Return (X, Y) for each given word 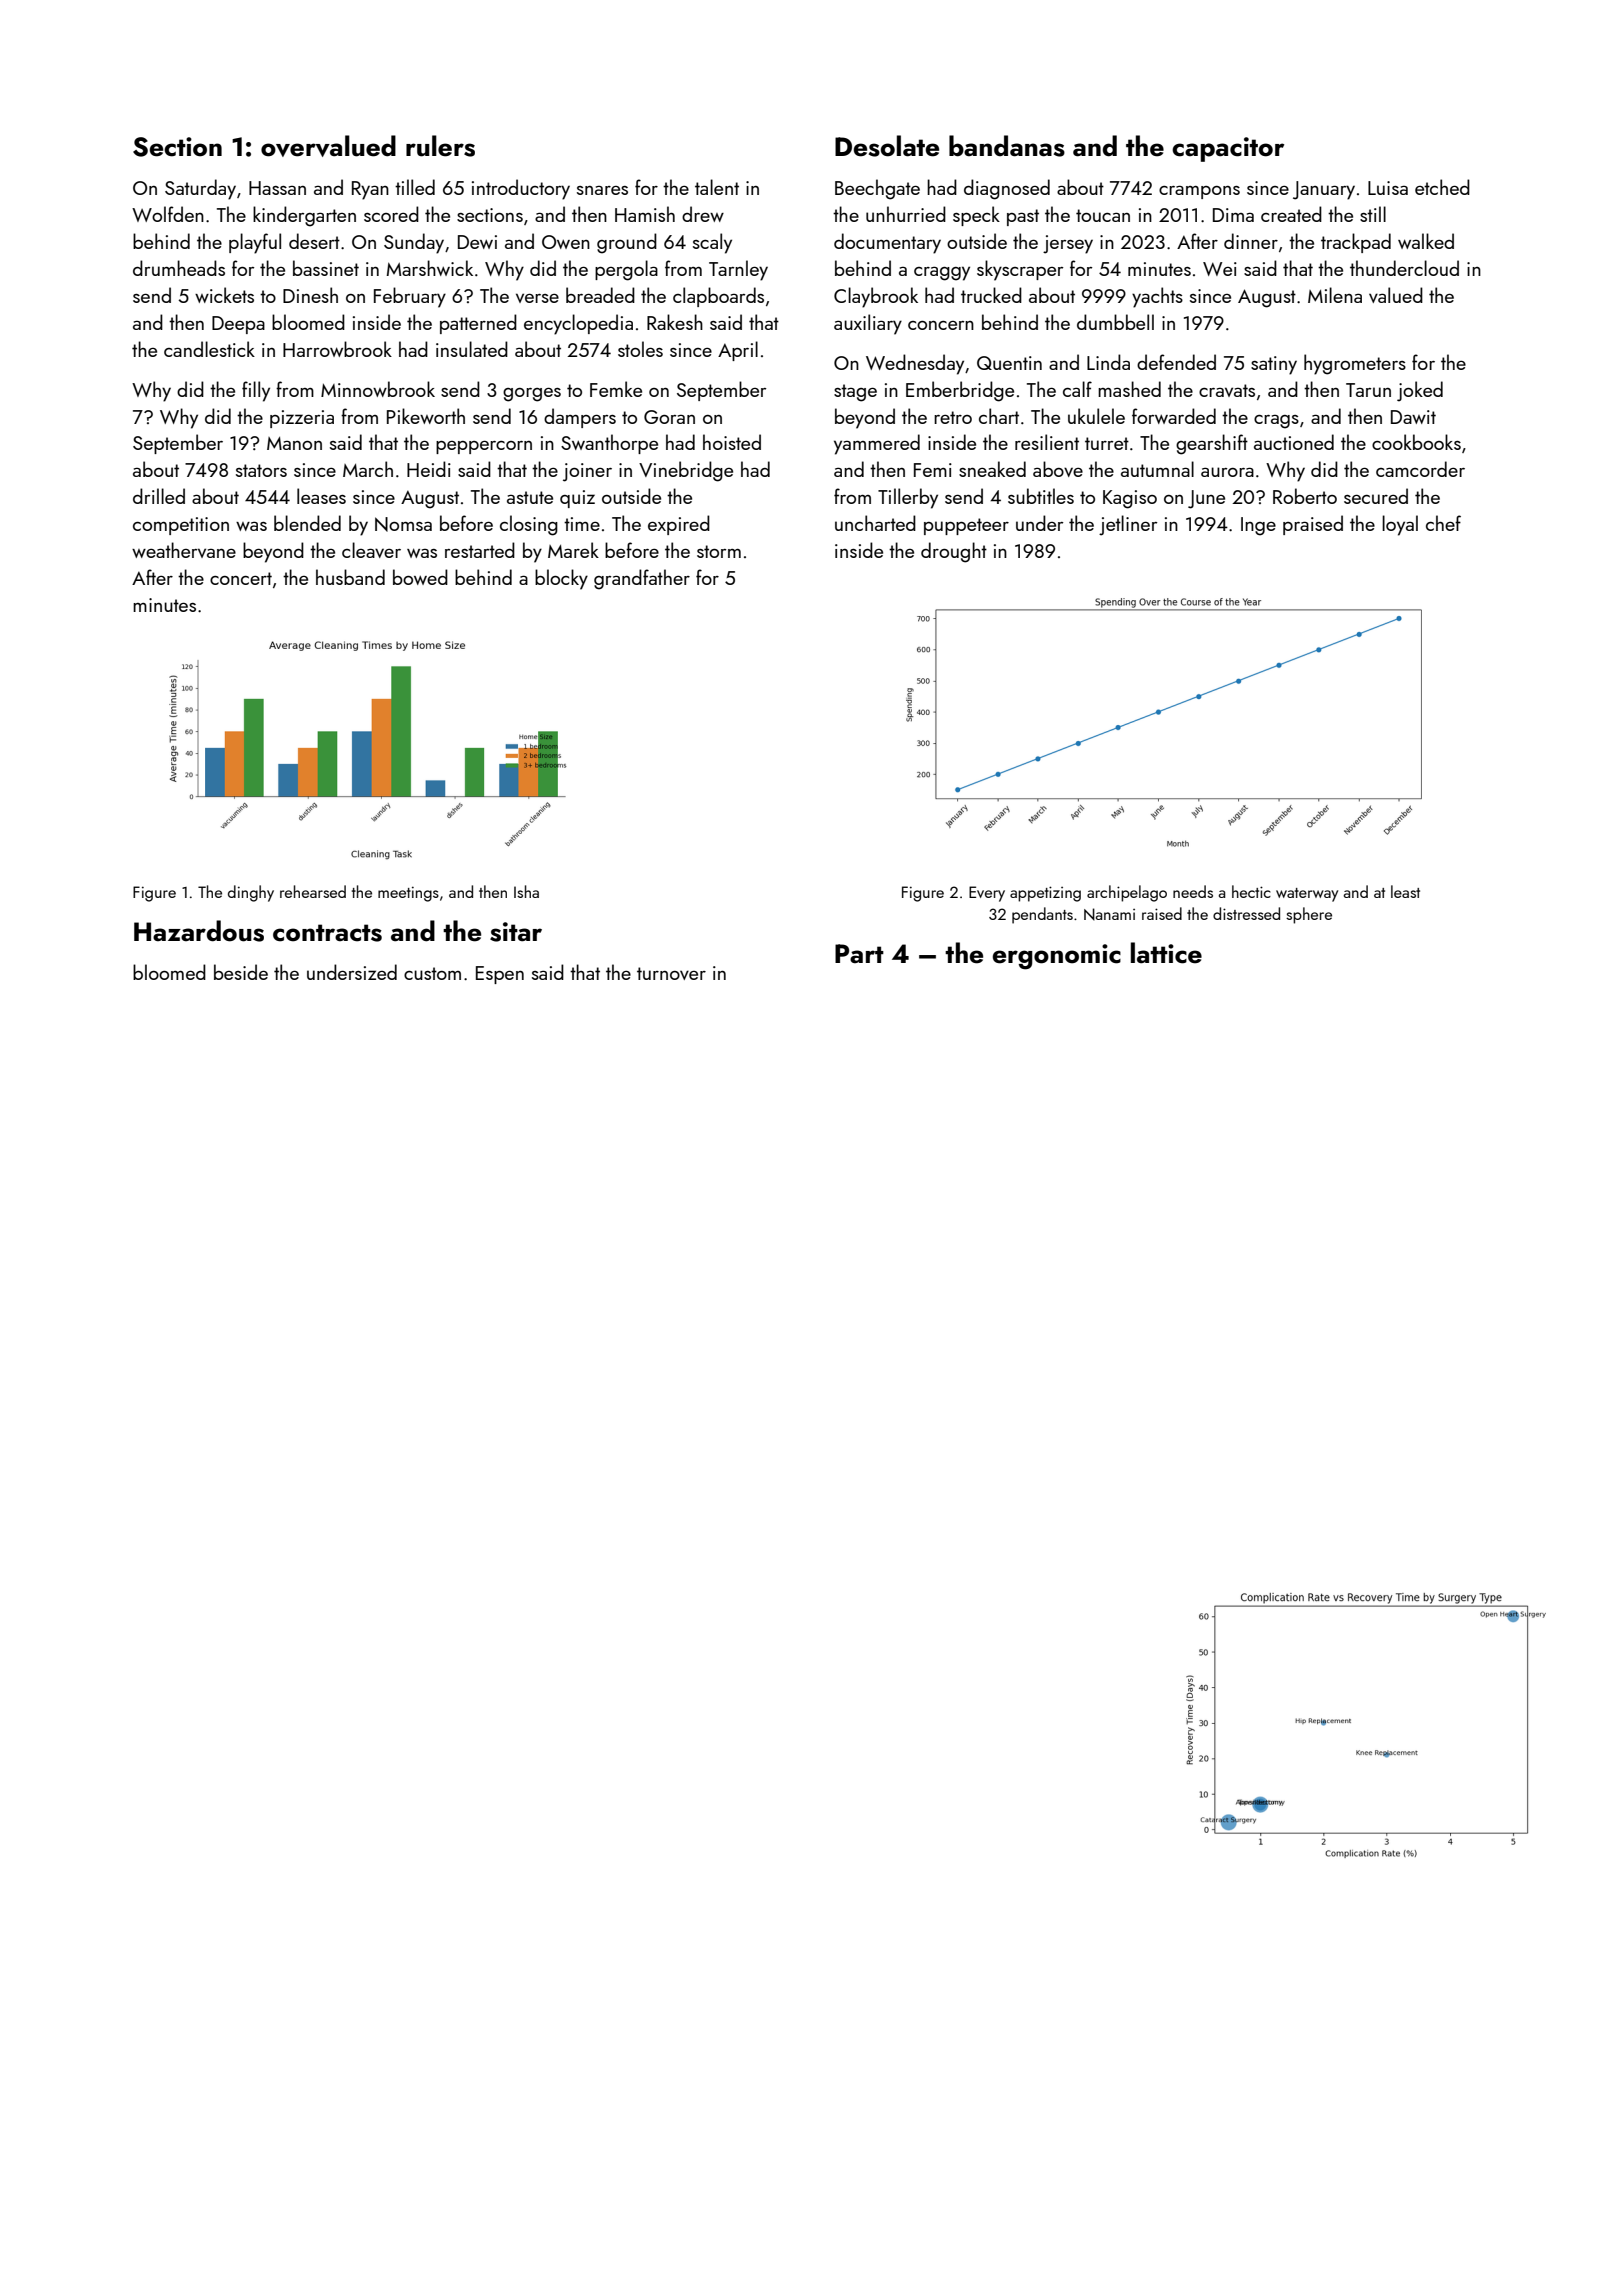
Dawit (1413, 417)
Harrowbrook (337, 349)
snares (602, 190)
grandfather (642, 579)
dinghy (251, 893)
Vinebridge (686, 471)
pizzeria (302, 419)
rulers (440, 146)
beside (241, 972)
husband (350, 577)
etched (1442, 187)
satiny (1274, 365)
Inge (1258, 526)
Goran (669, 417)
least (1405, 891)
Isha (526, 891)
